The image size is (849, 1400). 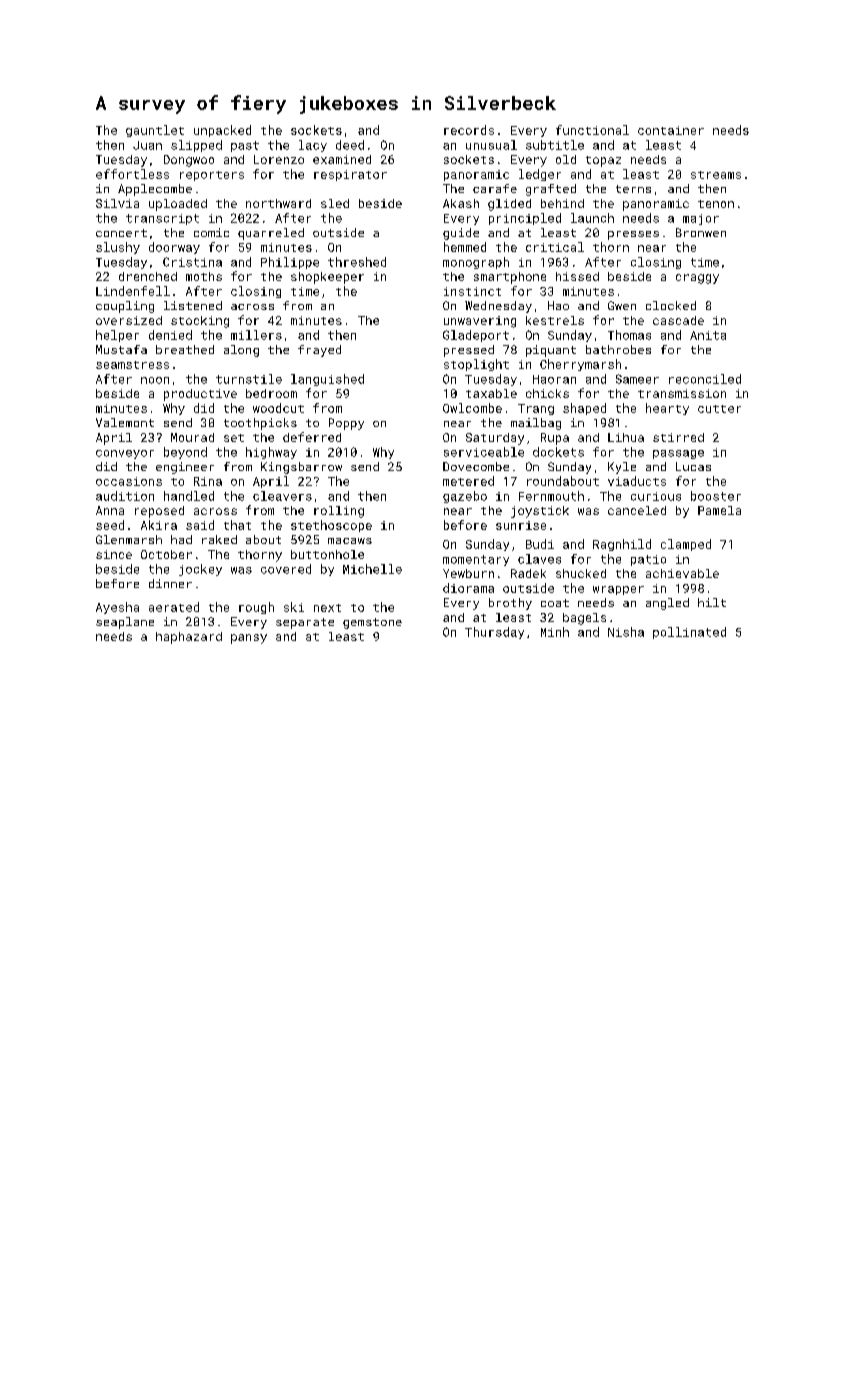 I want to click on Lucas, so click(x=693, y=466).
